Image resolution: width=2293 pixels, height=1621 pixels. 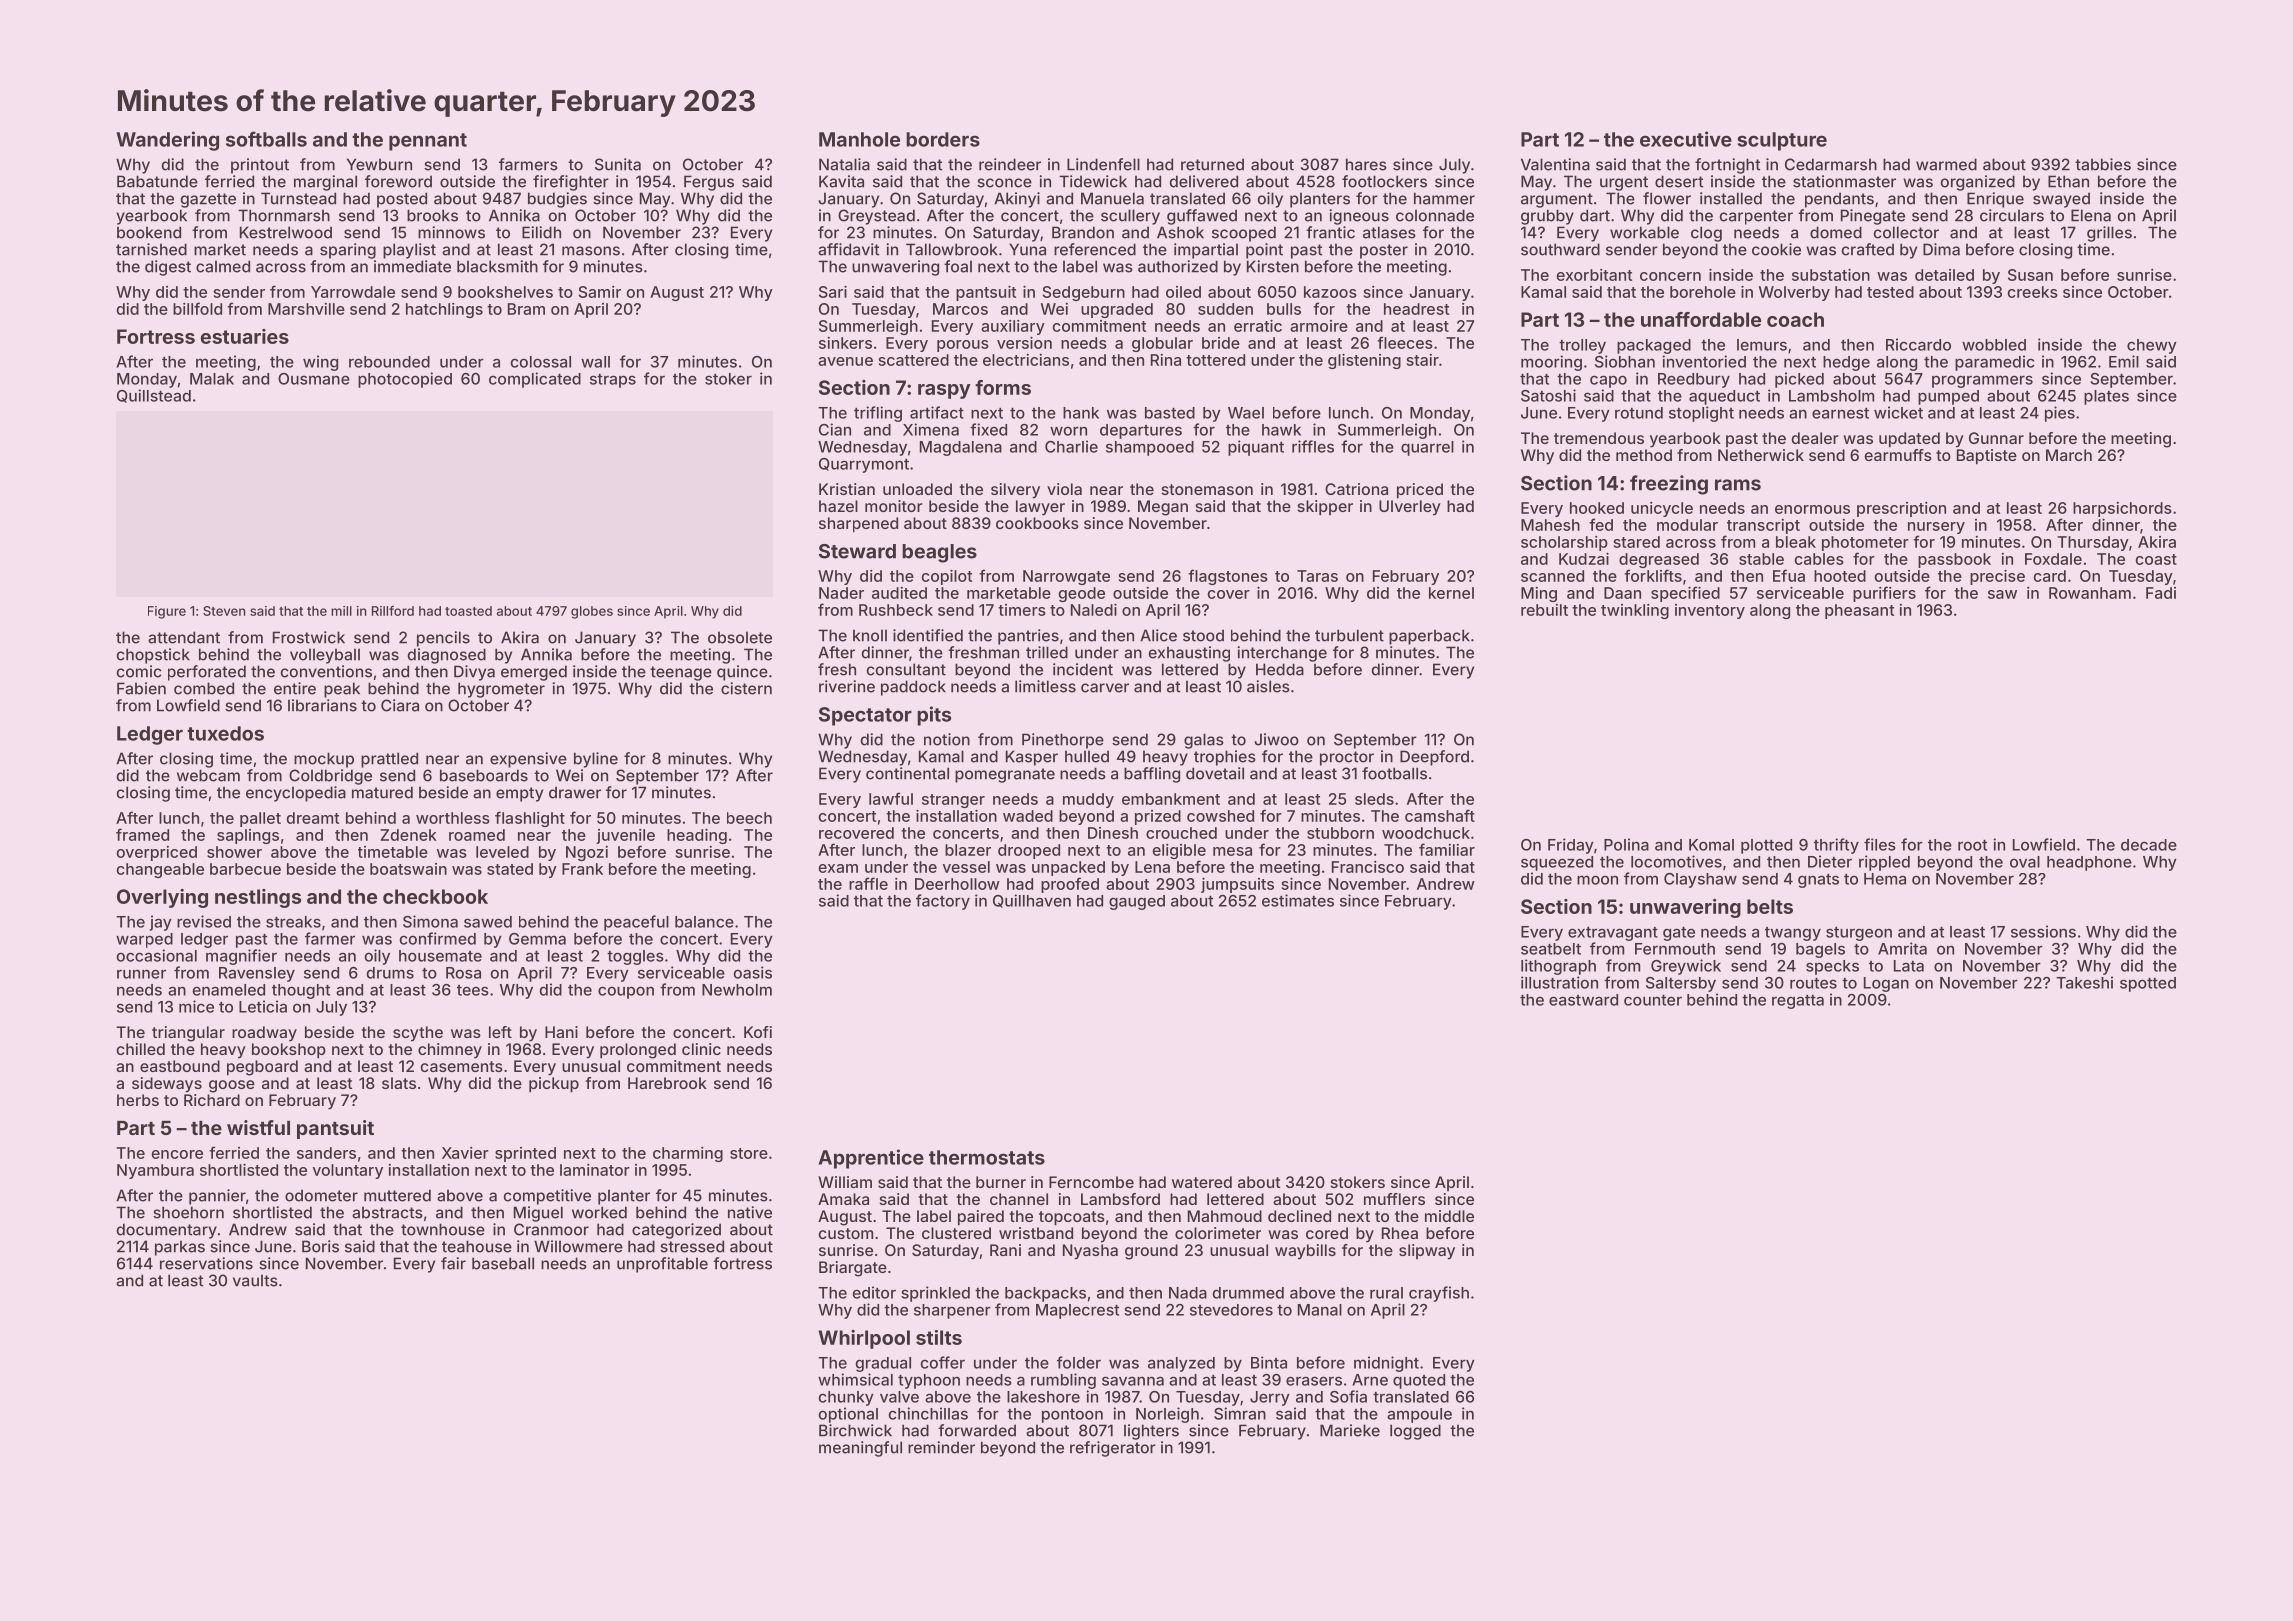 I want to click on Quillstead, so click(x=154, y=396).
